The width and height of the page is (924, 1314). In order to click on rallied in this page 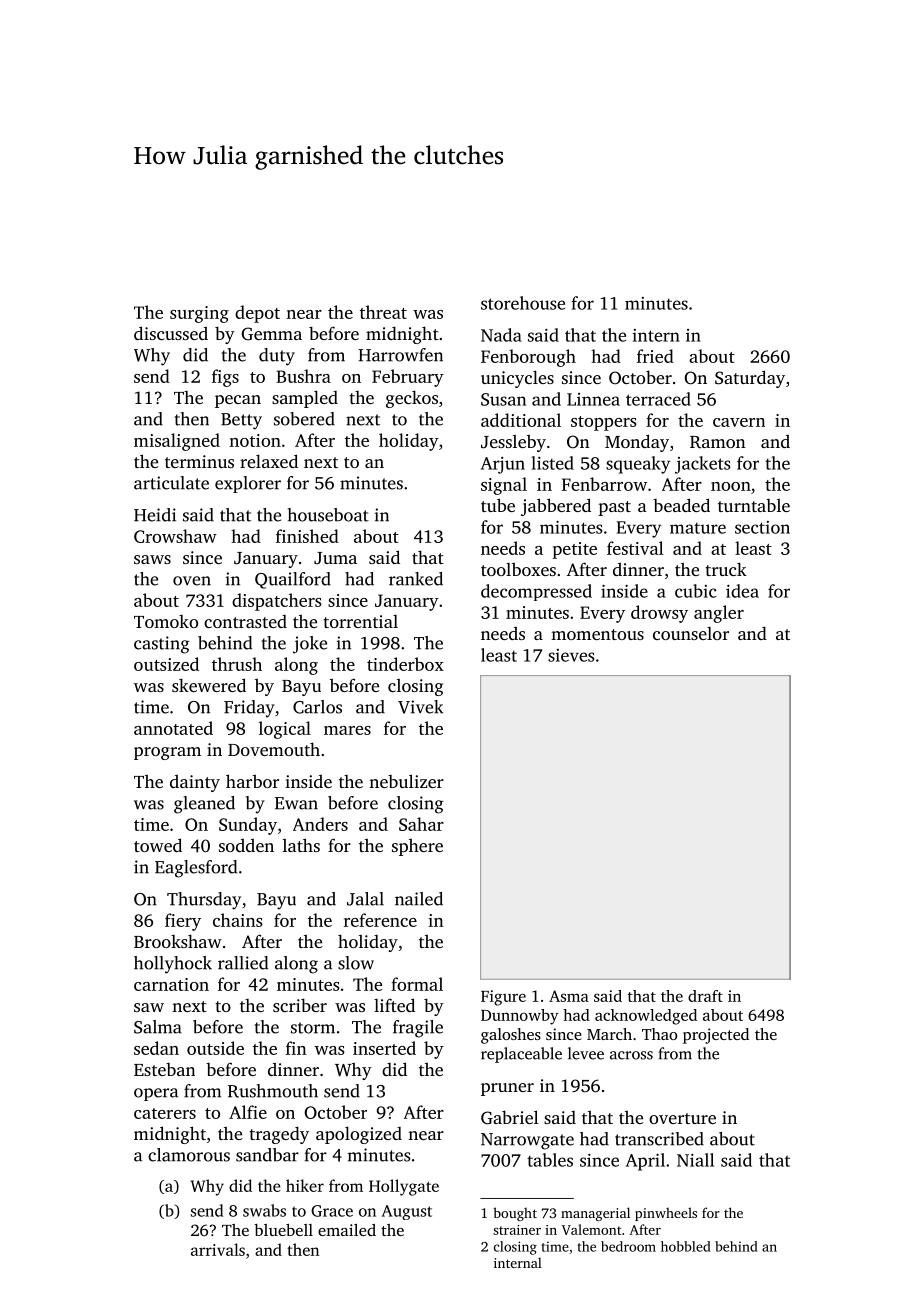, I will do `click(243, 963)`.
